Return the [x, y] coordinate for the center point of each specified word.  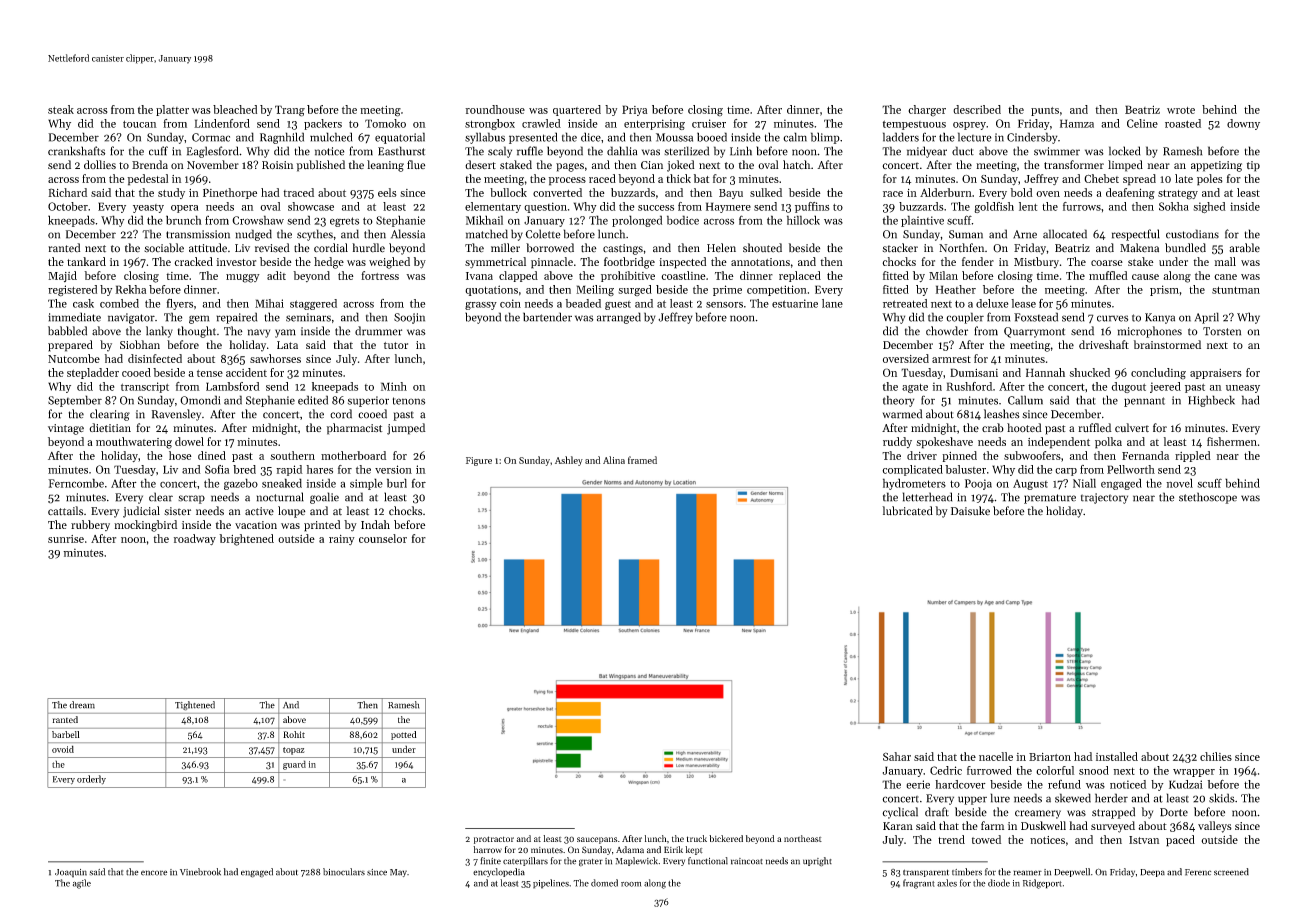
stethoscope [1208, 498]
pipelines [551, 884]
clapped [518, 276]
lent [1028, 206]
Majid [62, 276]
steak [61, 109]
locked [1124, 151]
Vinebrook [200, 872]
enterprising [654, 124]
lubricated [907, 511]
